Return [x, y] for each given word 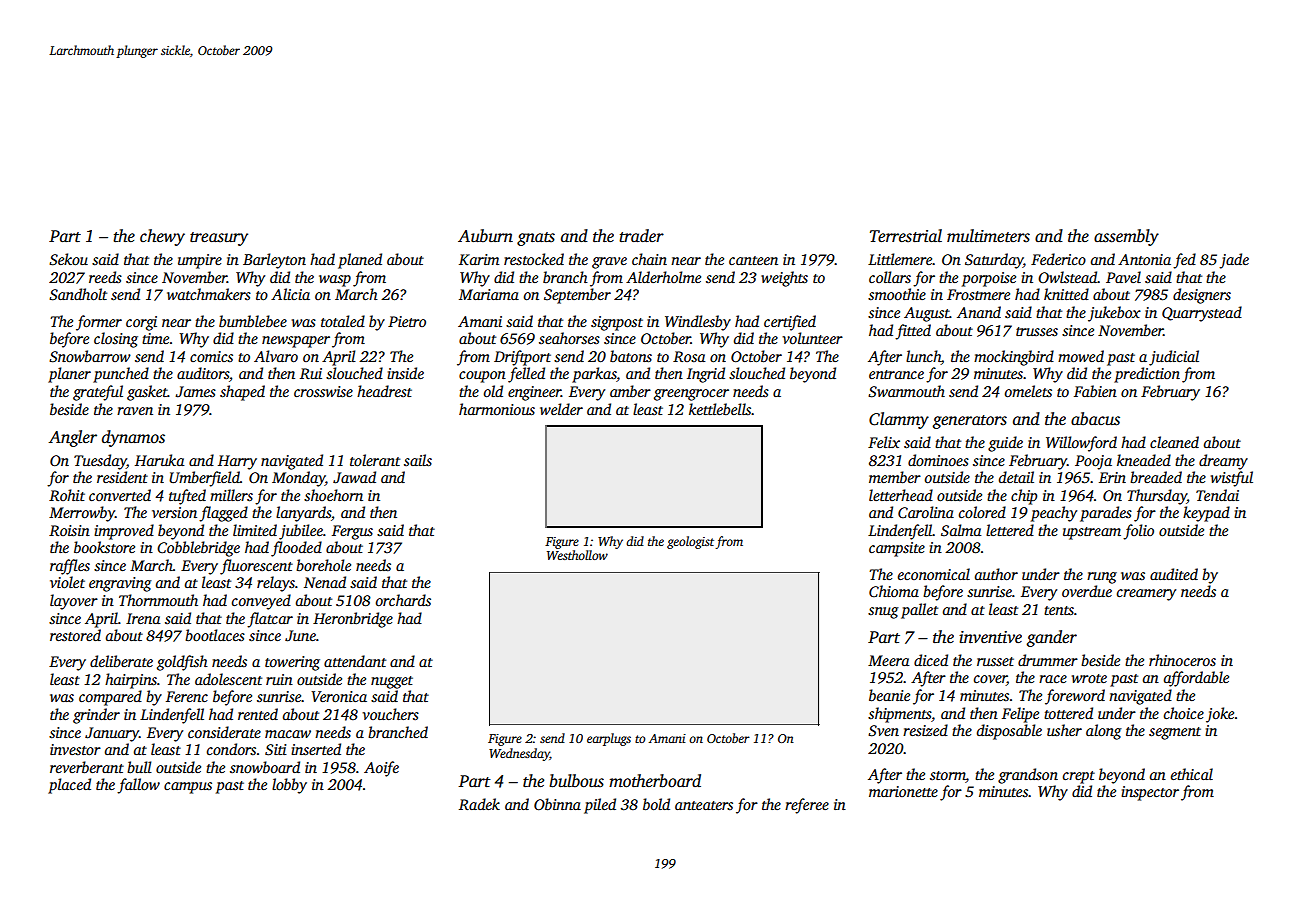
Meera [888, 660]
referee [807, 806]
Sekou [68, 259]
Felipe [1020, 715]
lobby [289, 786]
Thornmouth [158, 600]
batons [631, 356]
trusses [1037, 331]
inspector [1150, 793]
